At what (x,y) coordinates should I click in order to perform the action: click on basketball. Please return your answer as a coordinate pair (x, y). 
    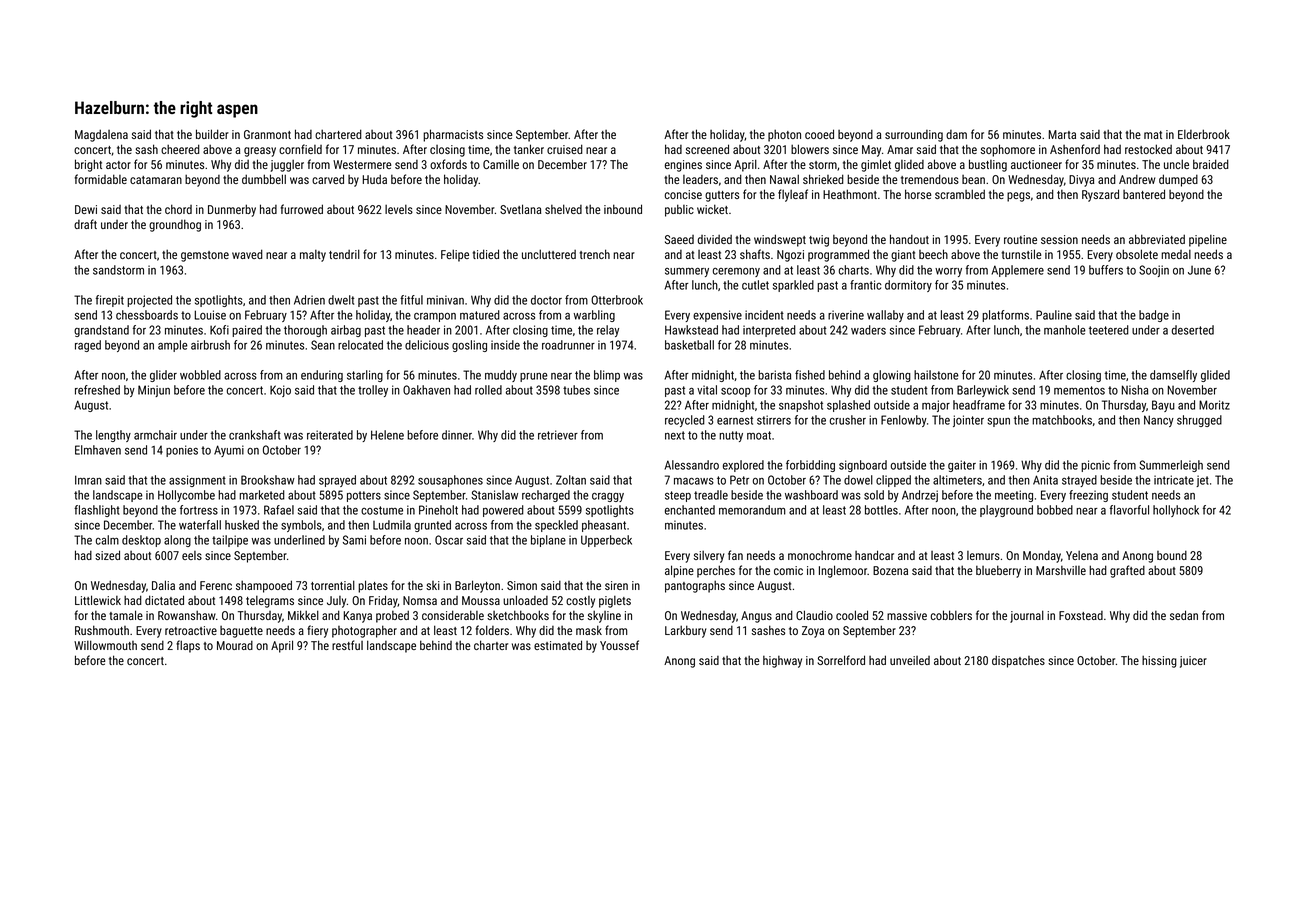
    Looking at the image, I should click on (689, 345).
